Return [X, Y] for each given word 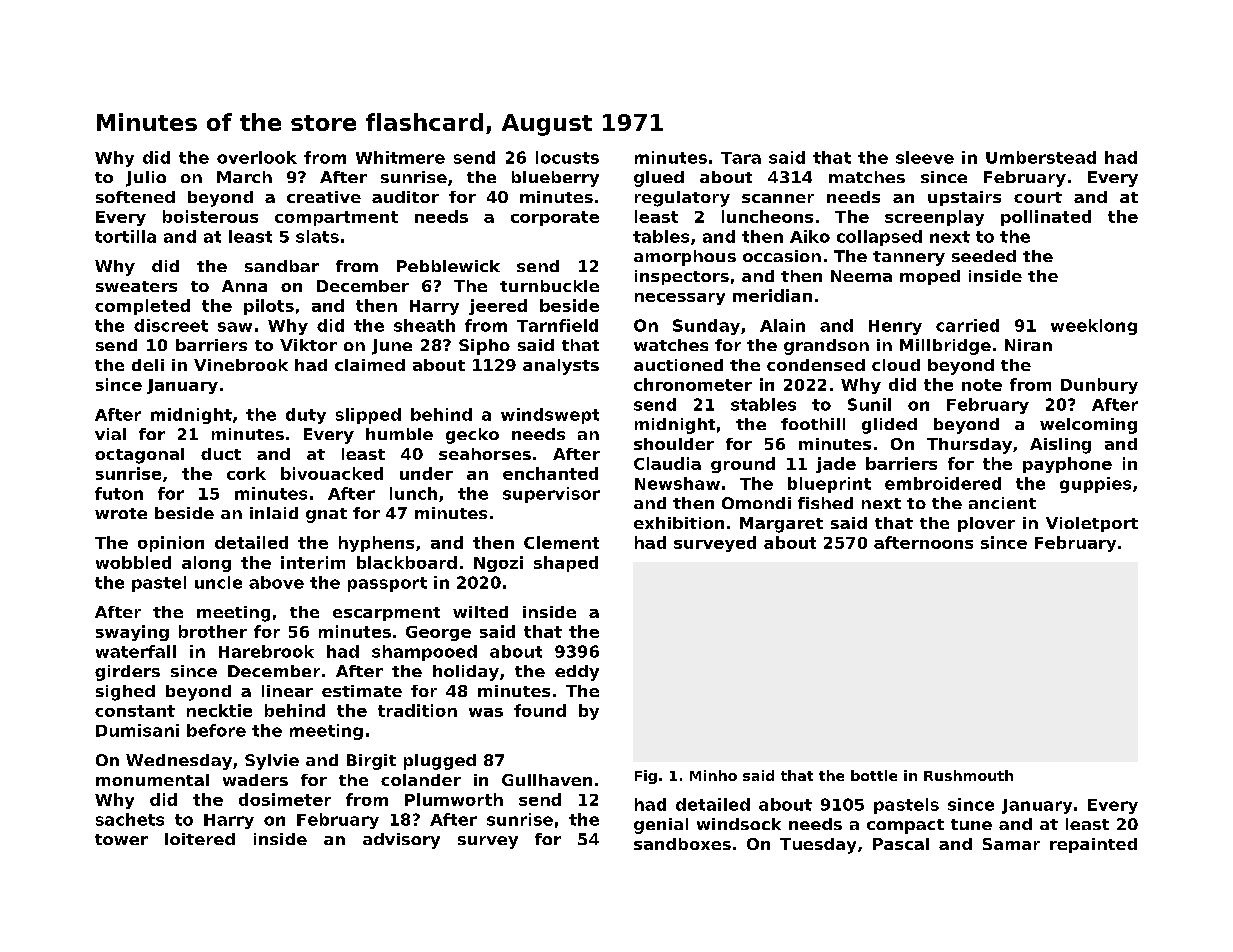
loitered [200, 839]
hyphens [376, 544]
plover [986, 524]
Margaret [781, 525]
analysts [561, 367]
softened [135, 197]
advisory [401, 841]
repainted [1093, 845]
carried [967, 325]
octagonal [139, 456]
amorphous [685, 258]
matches [867, 177]
